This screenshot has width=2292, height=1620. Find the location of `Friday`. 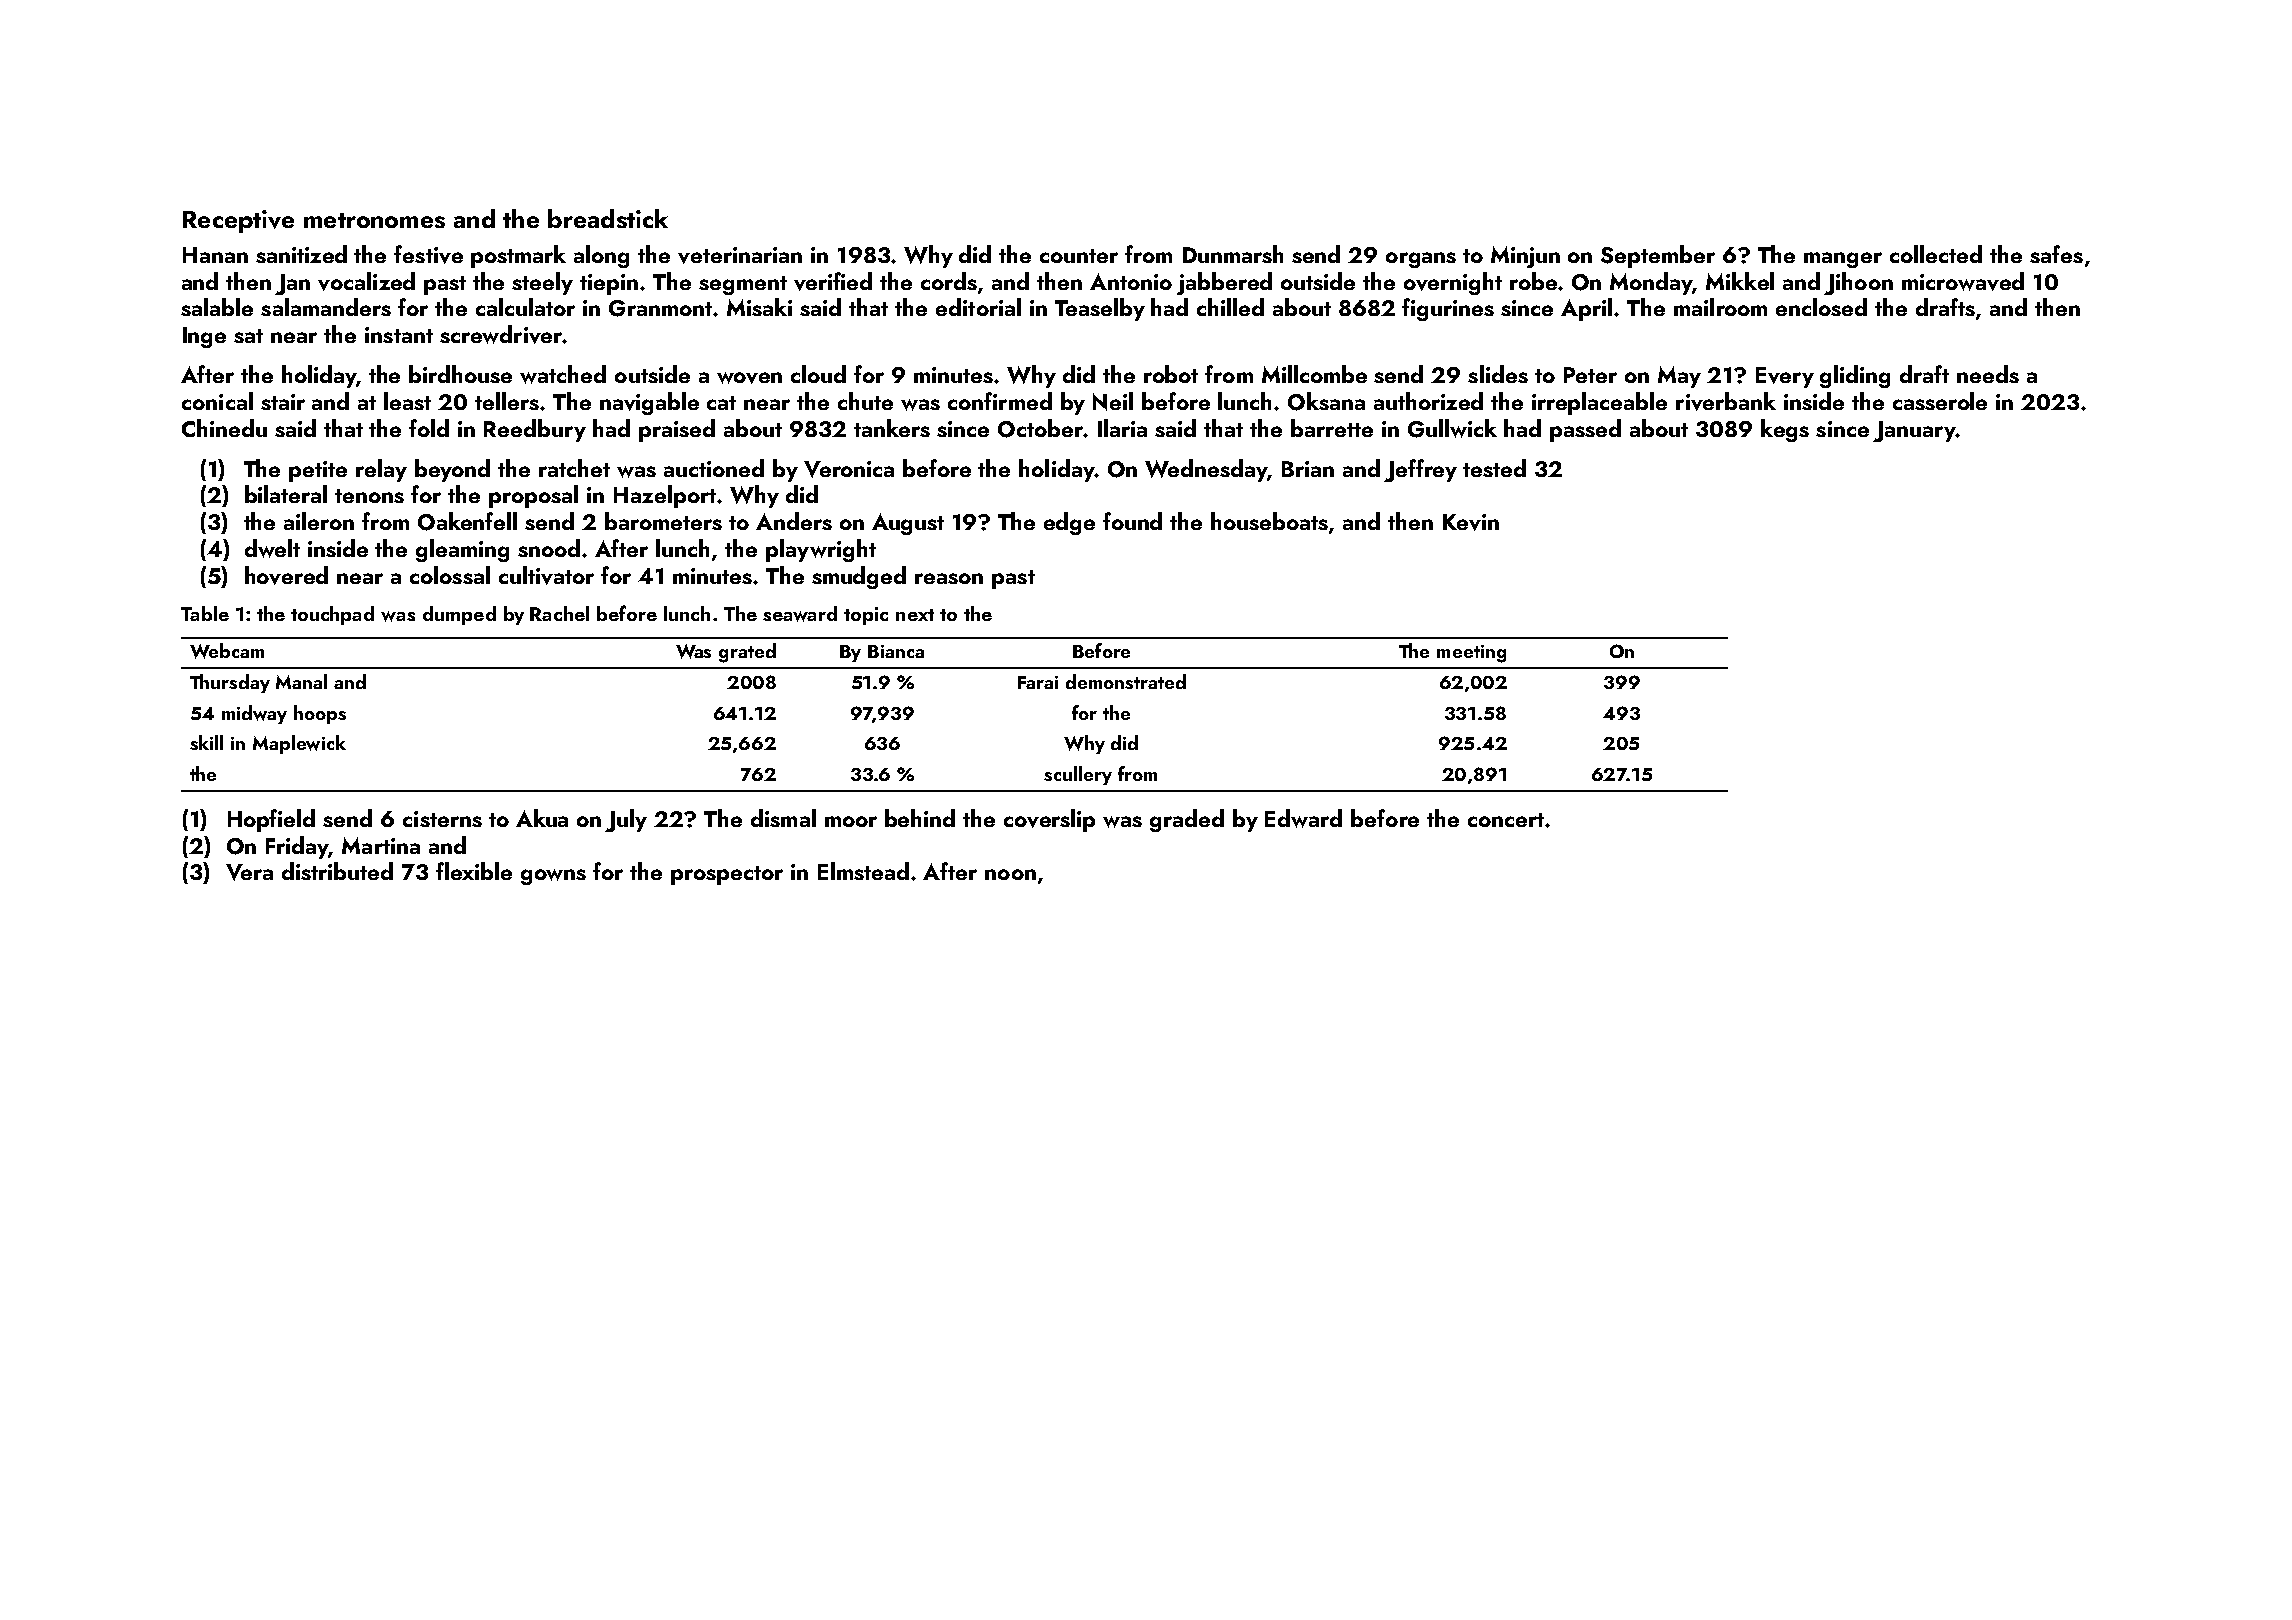

Friday is located at coordinates (297, 847).
